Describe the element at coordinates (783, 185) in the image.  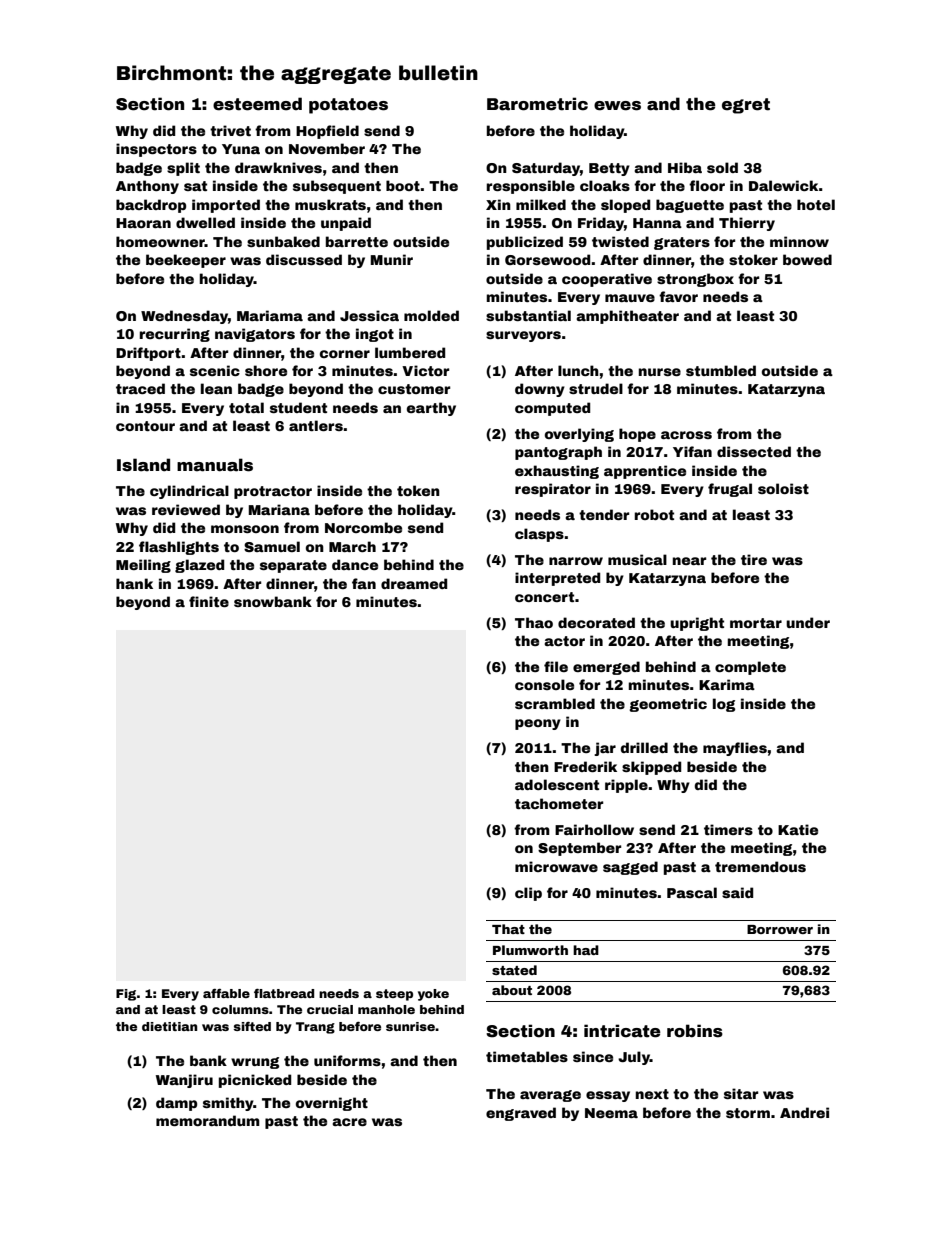
I see `Dalewick` at that location.
